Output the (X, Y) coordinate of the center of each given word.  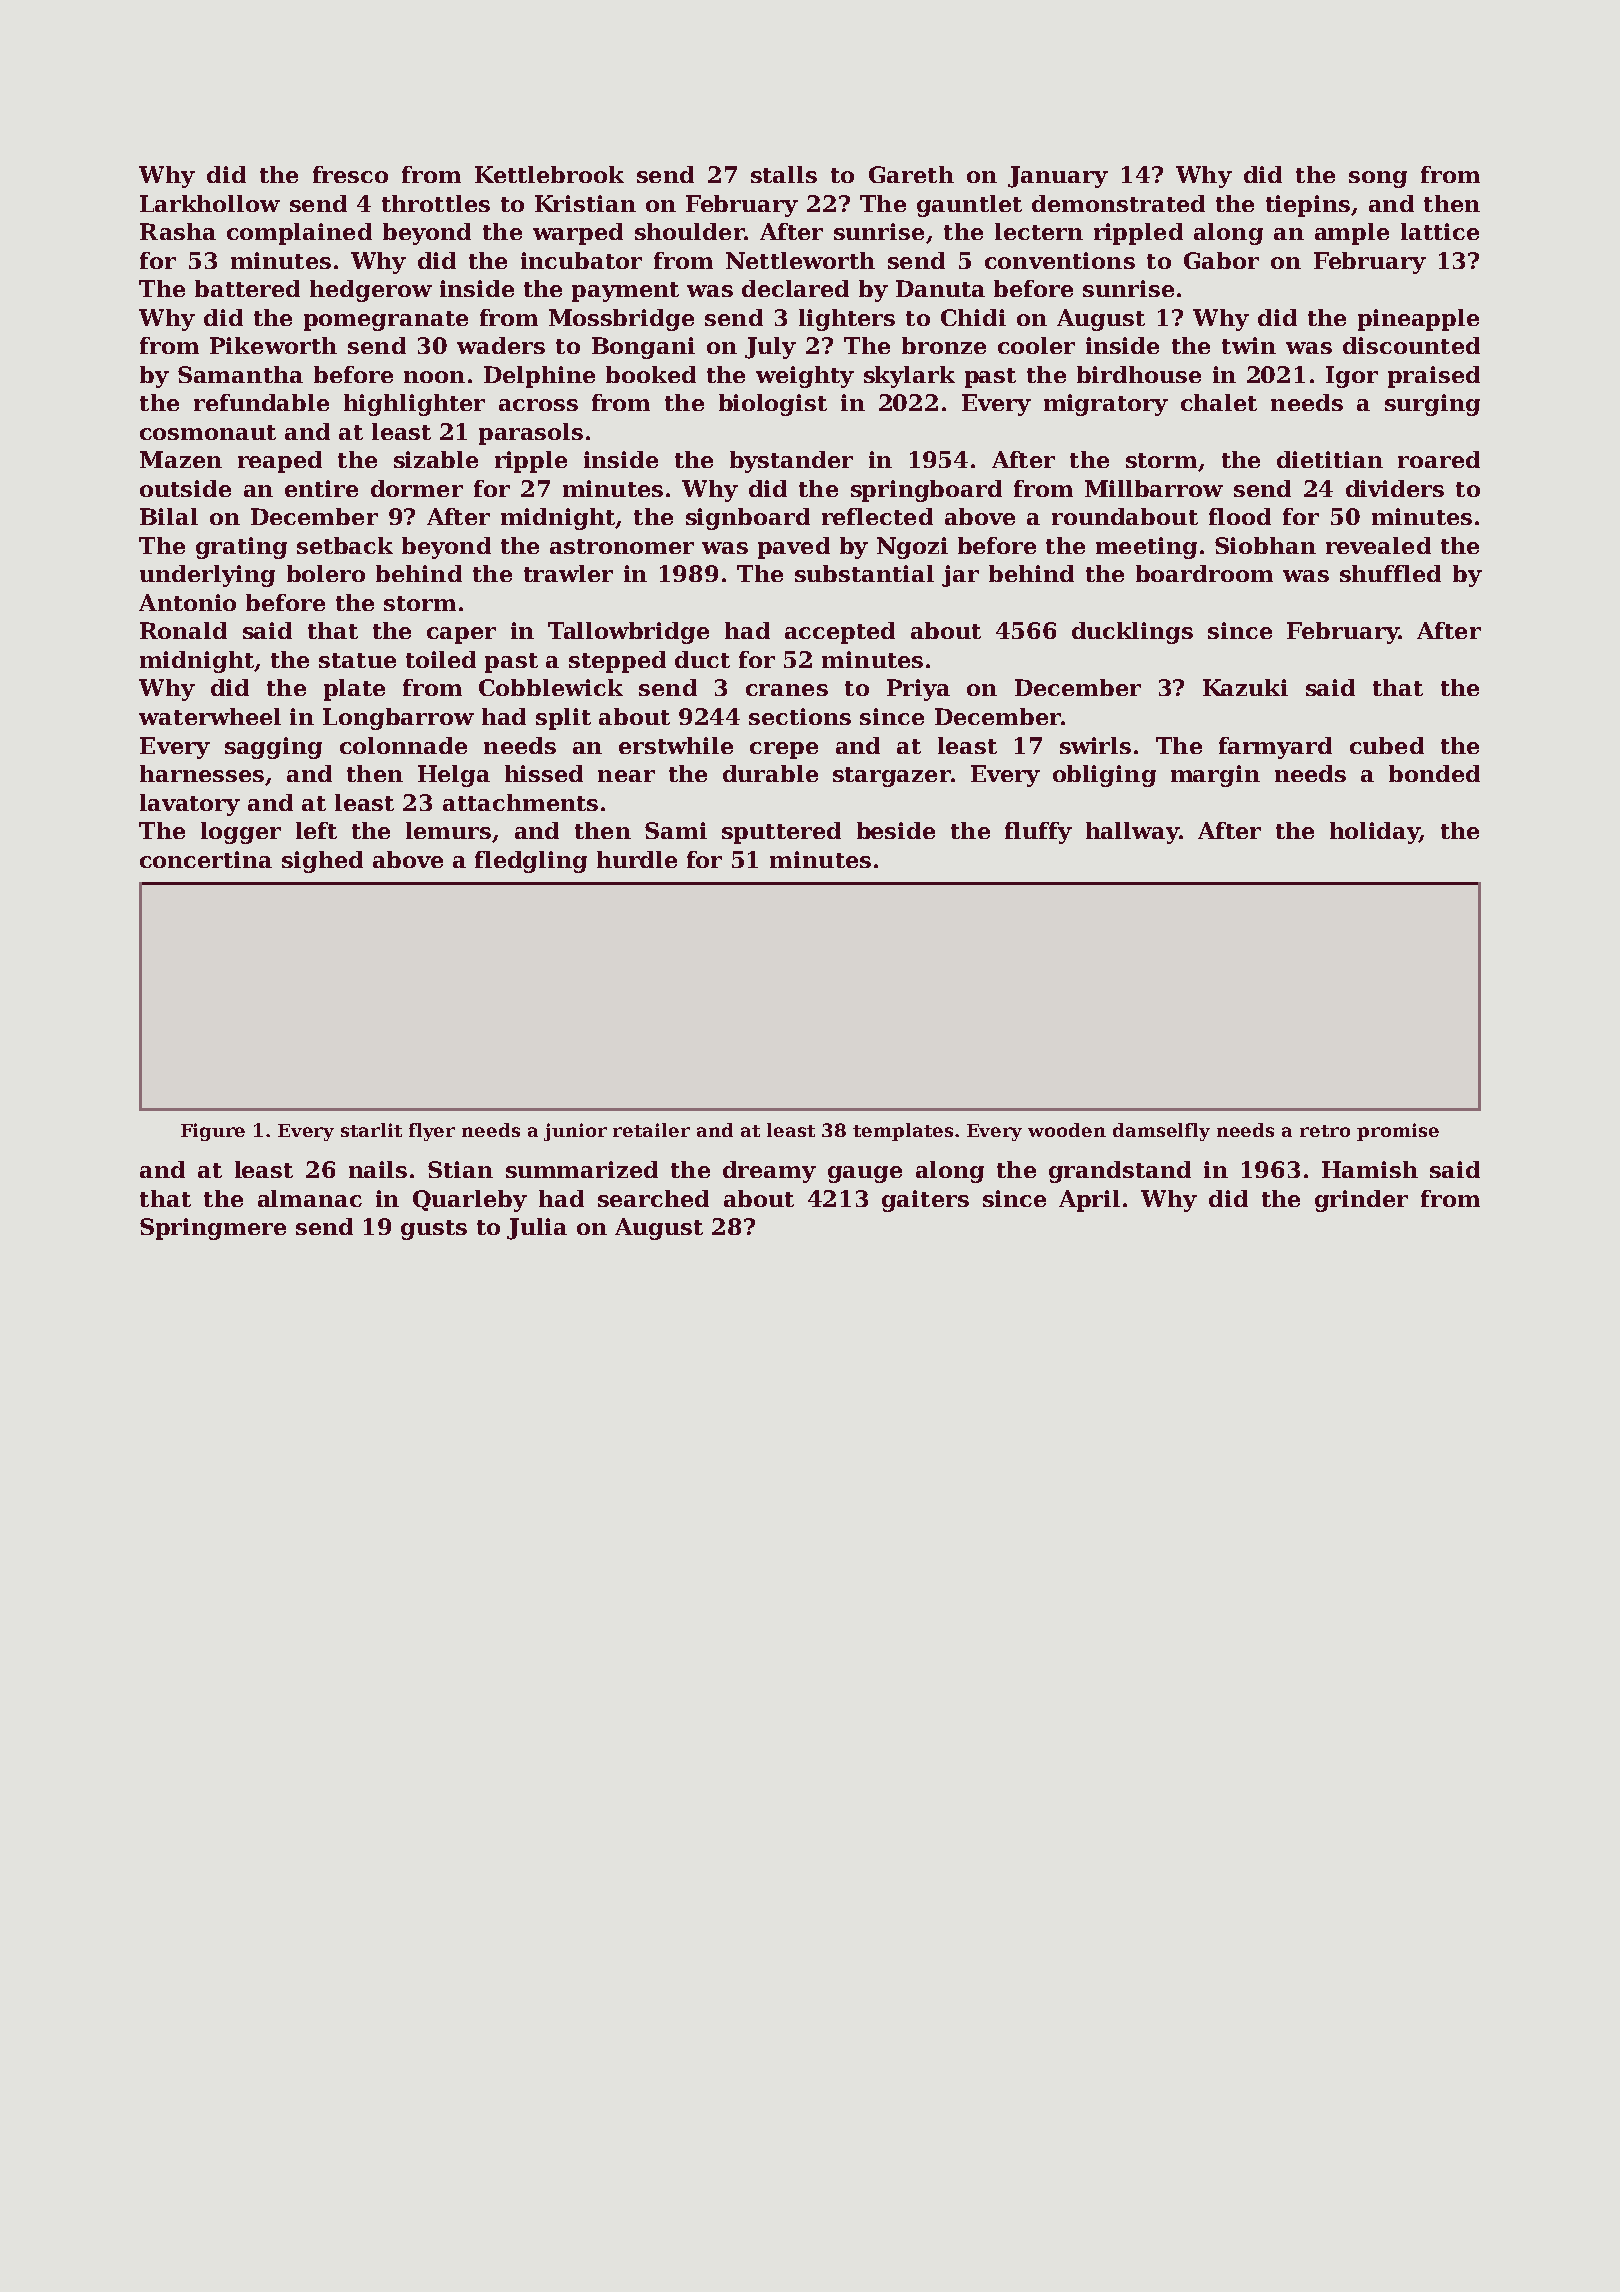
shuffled (1390, 573)
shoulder (690, 231)
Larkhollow (210, 203)
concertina (206, 859)
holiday (1375, 833)
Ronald (183, 630)
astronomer (622, 546)
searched (653, 1198)
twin (1249, 345)
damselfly (1161, 1132)
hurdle (637, 859)
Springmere (213, 1229)
